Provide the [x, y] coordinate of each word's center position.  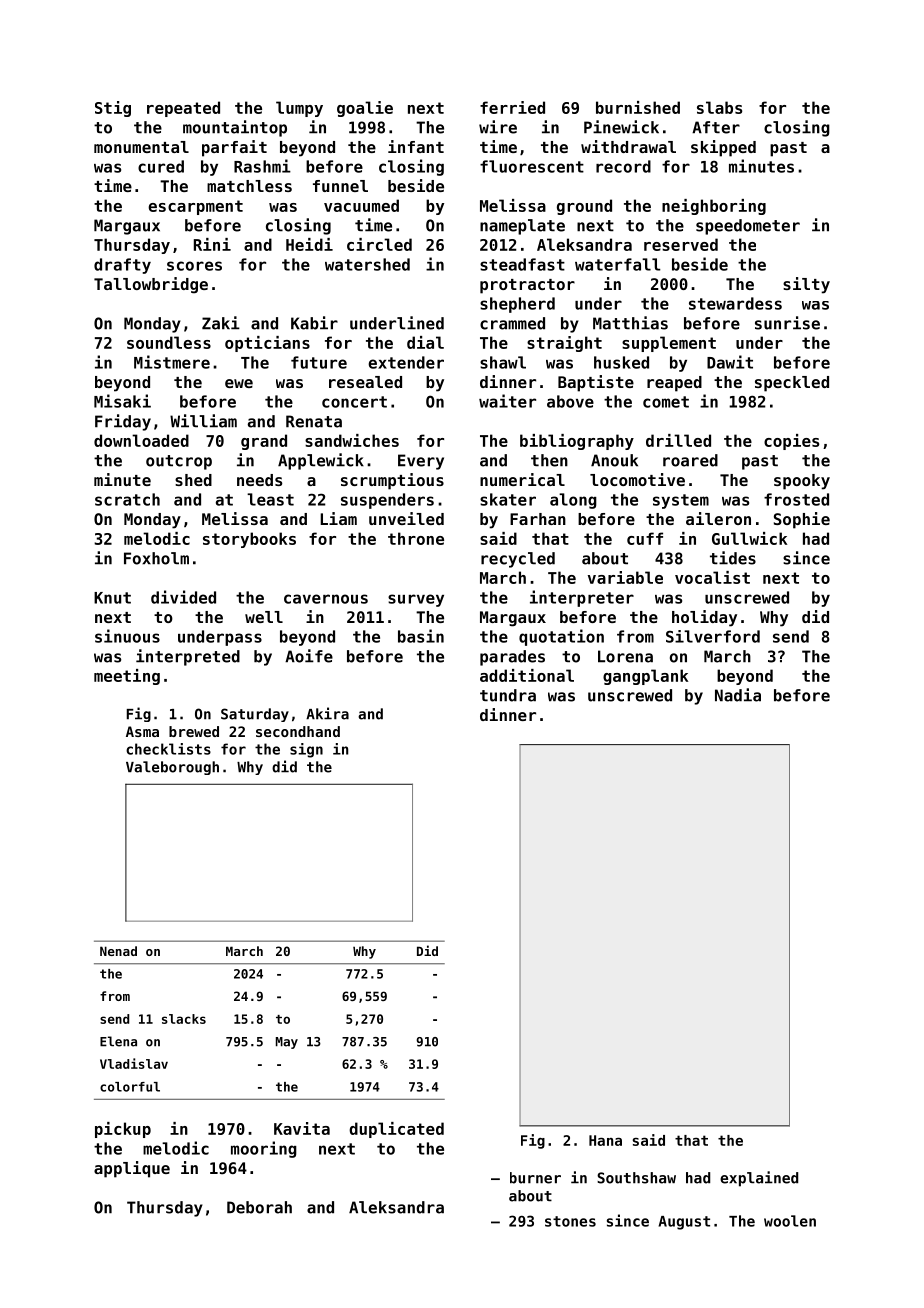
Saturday [255, 715]
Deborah [259, 1207]
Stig [113, 109]
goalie [365, 109]
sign [306, 750]
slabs [719, 107]
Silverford [713, 636]
